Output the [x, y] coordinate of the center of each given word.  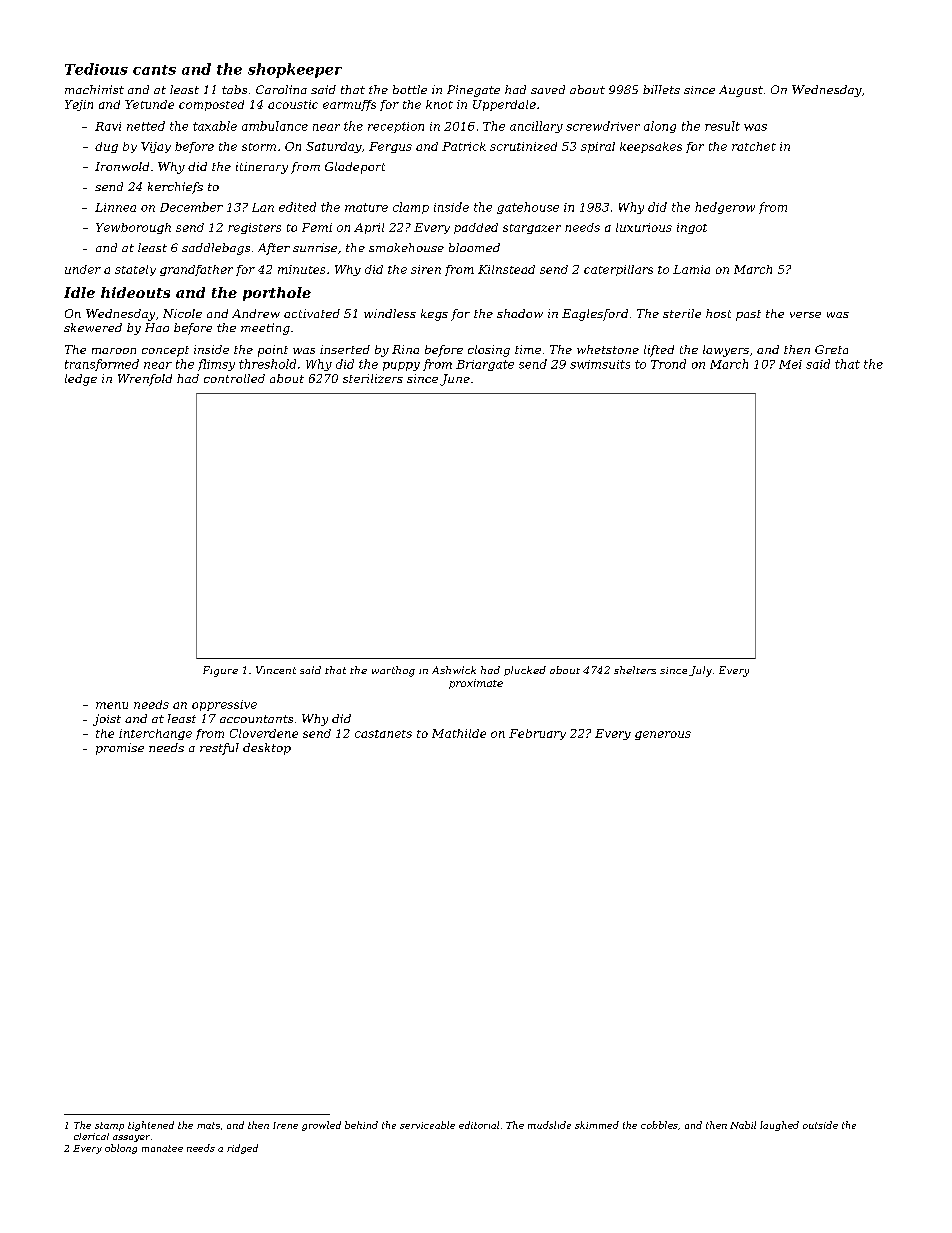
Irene [285, 1125]
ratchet [754, 146]
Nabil [743, 1125]
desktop [267, 749]
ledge [81, 380]
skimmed [597, 1125]
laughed [779, 1126]
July [700, 671]
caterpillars [618, 270]
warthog [393, 671]
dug [106, 147]
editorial [479, 1125]
